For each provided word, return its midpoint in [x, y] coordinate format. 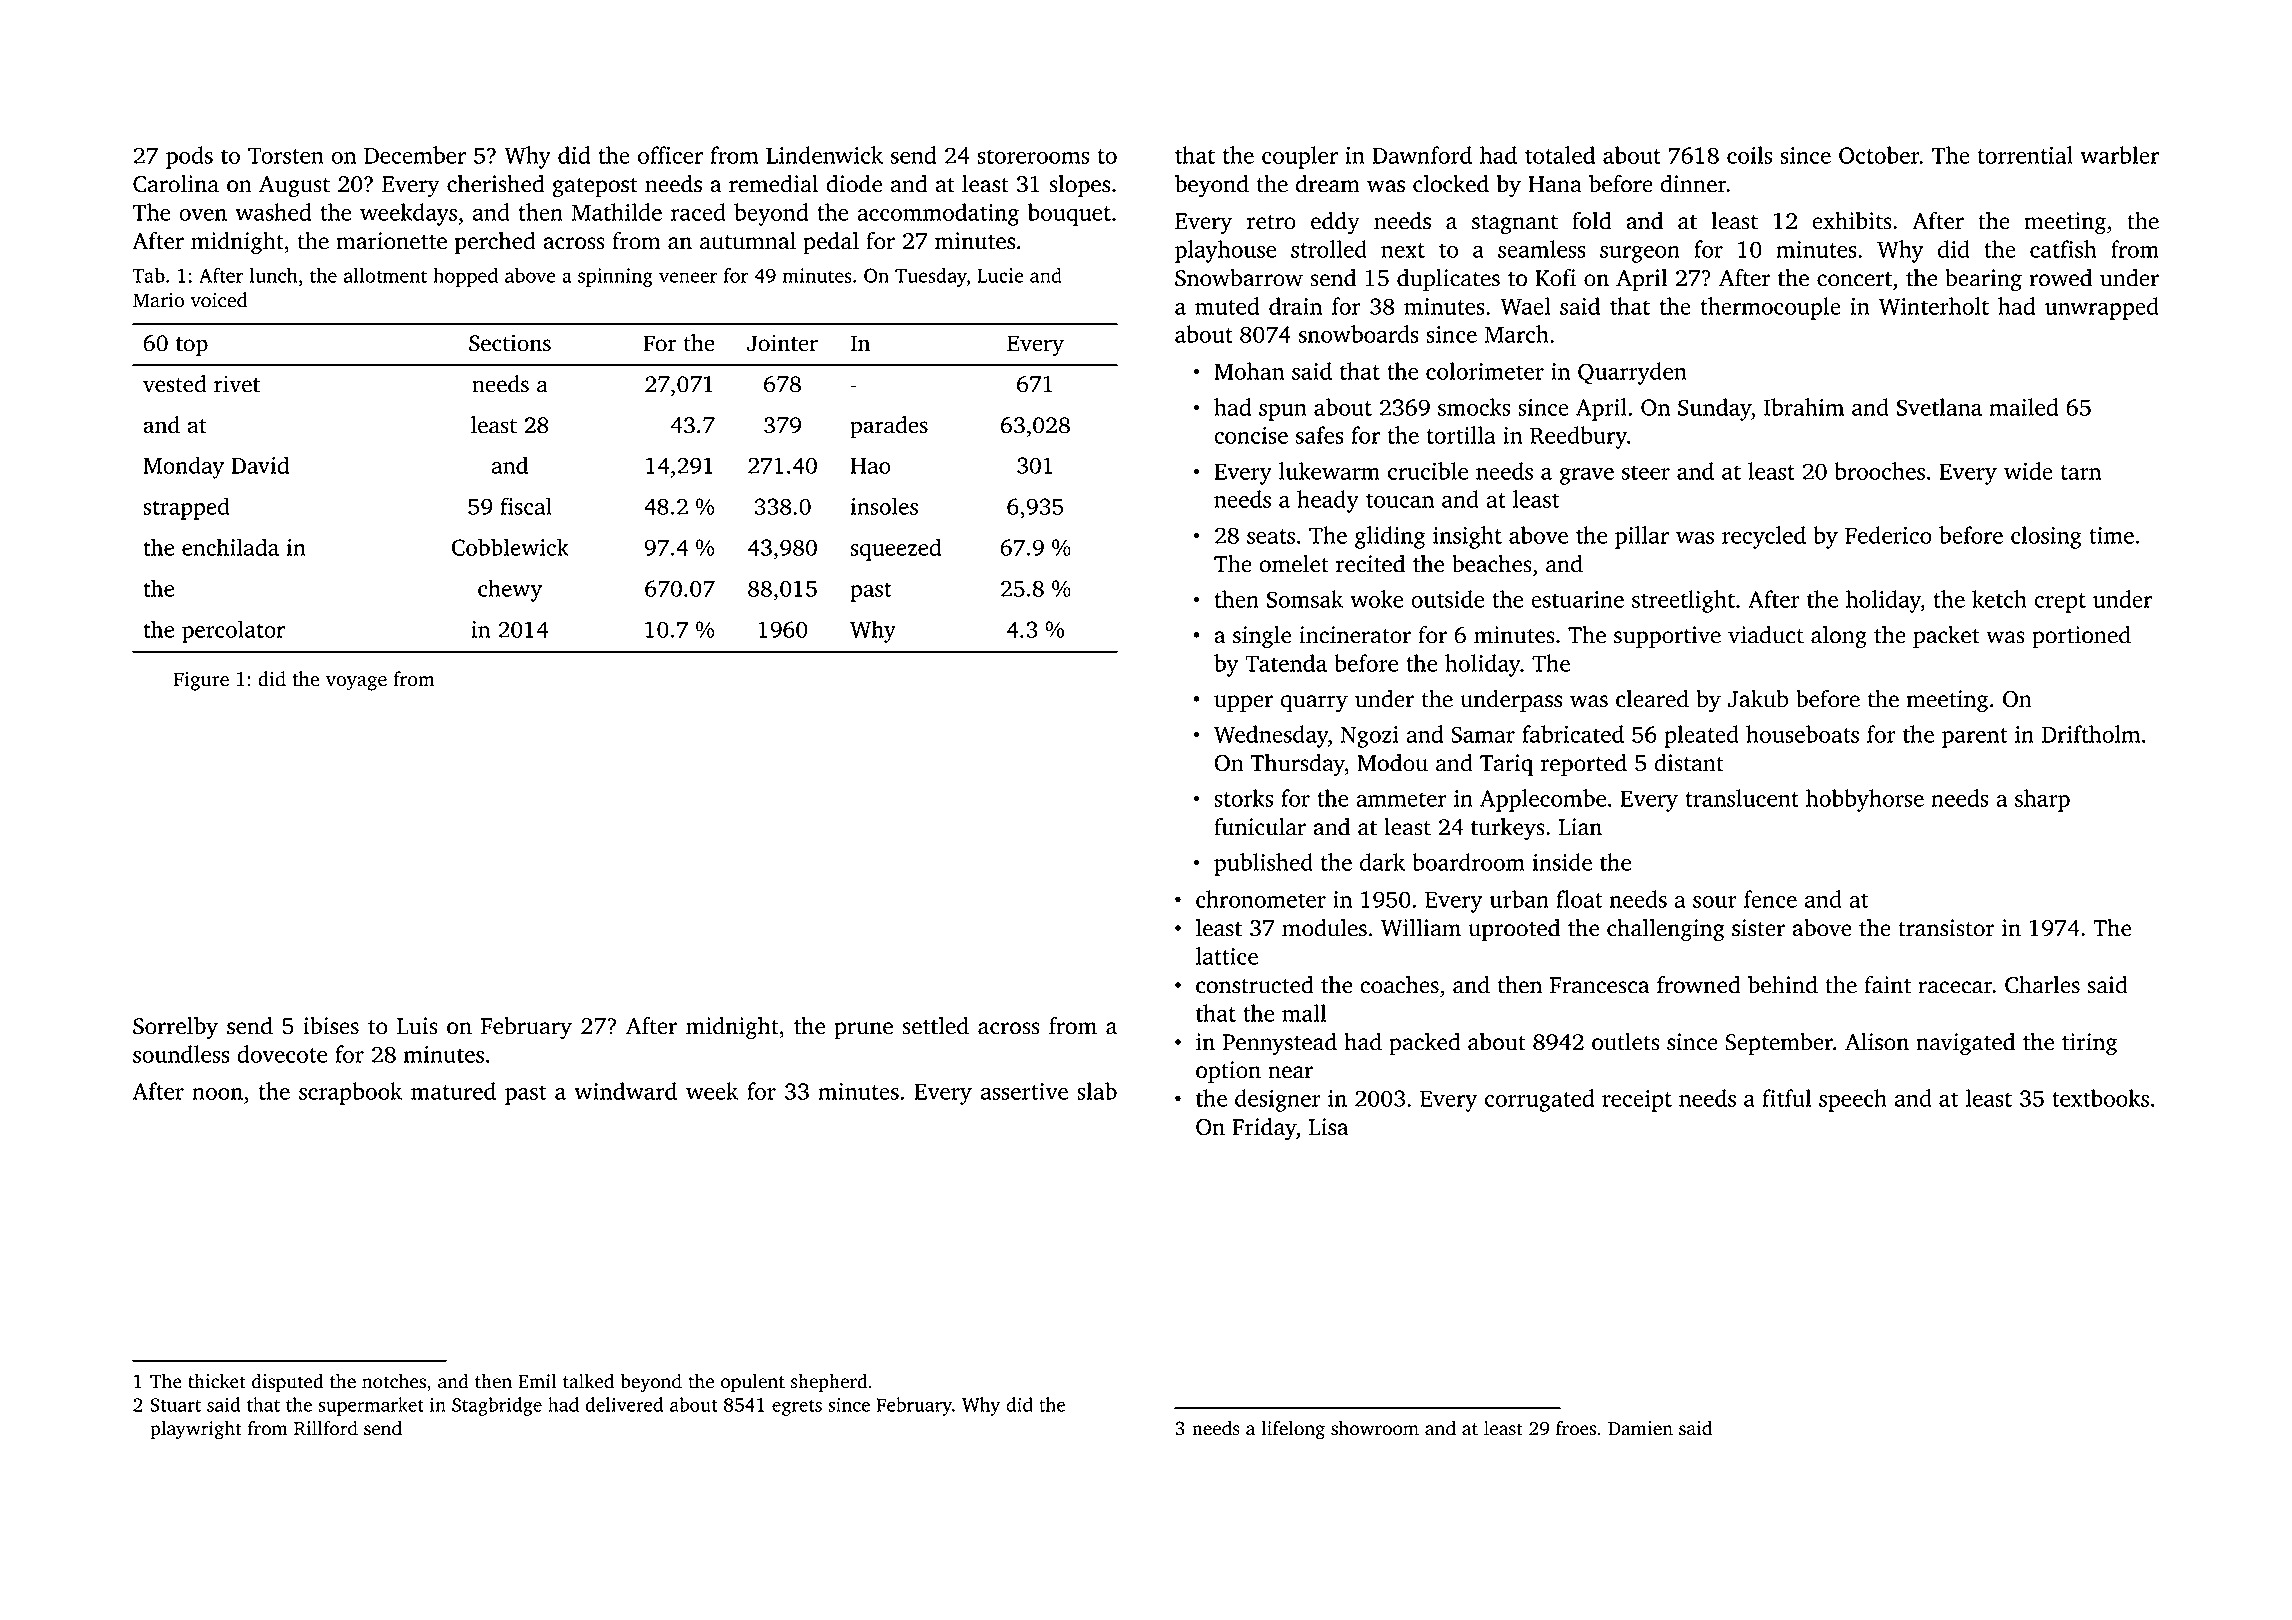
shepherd [829, 1383]
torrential [2025, 155]
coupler [1300, 157]
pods [189, 157]
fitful [1786, 1098]
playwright [196, 1430]
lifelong [1293, 1430]
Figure [201, 681]
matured [453, 1091]
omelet [1294, 564]
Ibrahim [1804, 407]
